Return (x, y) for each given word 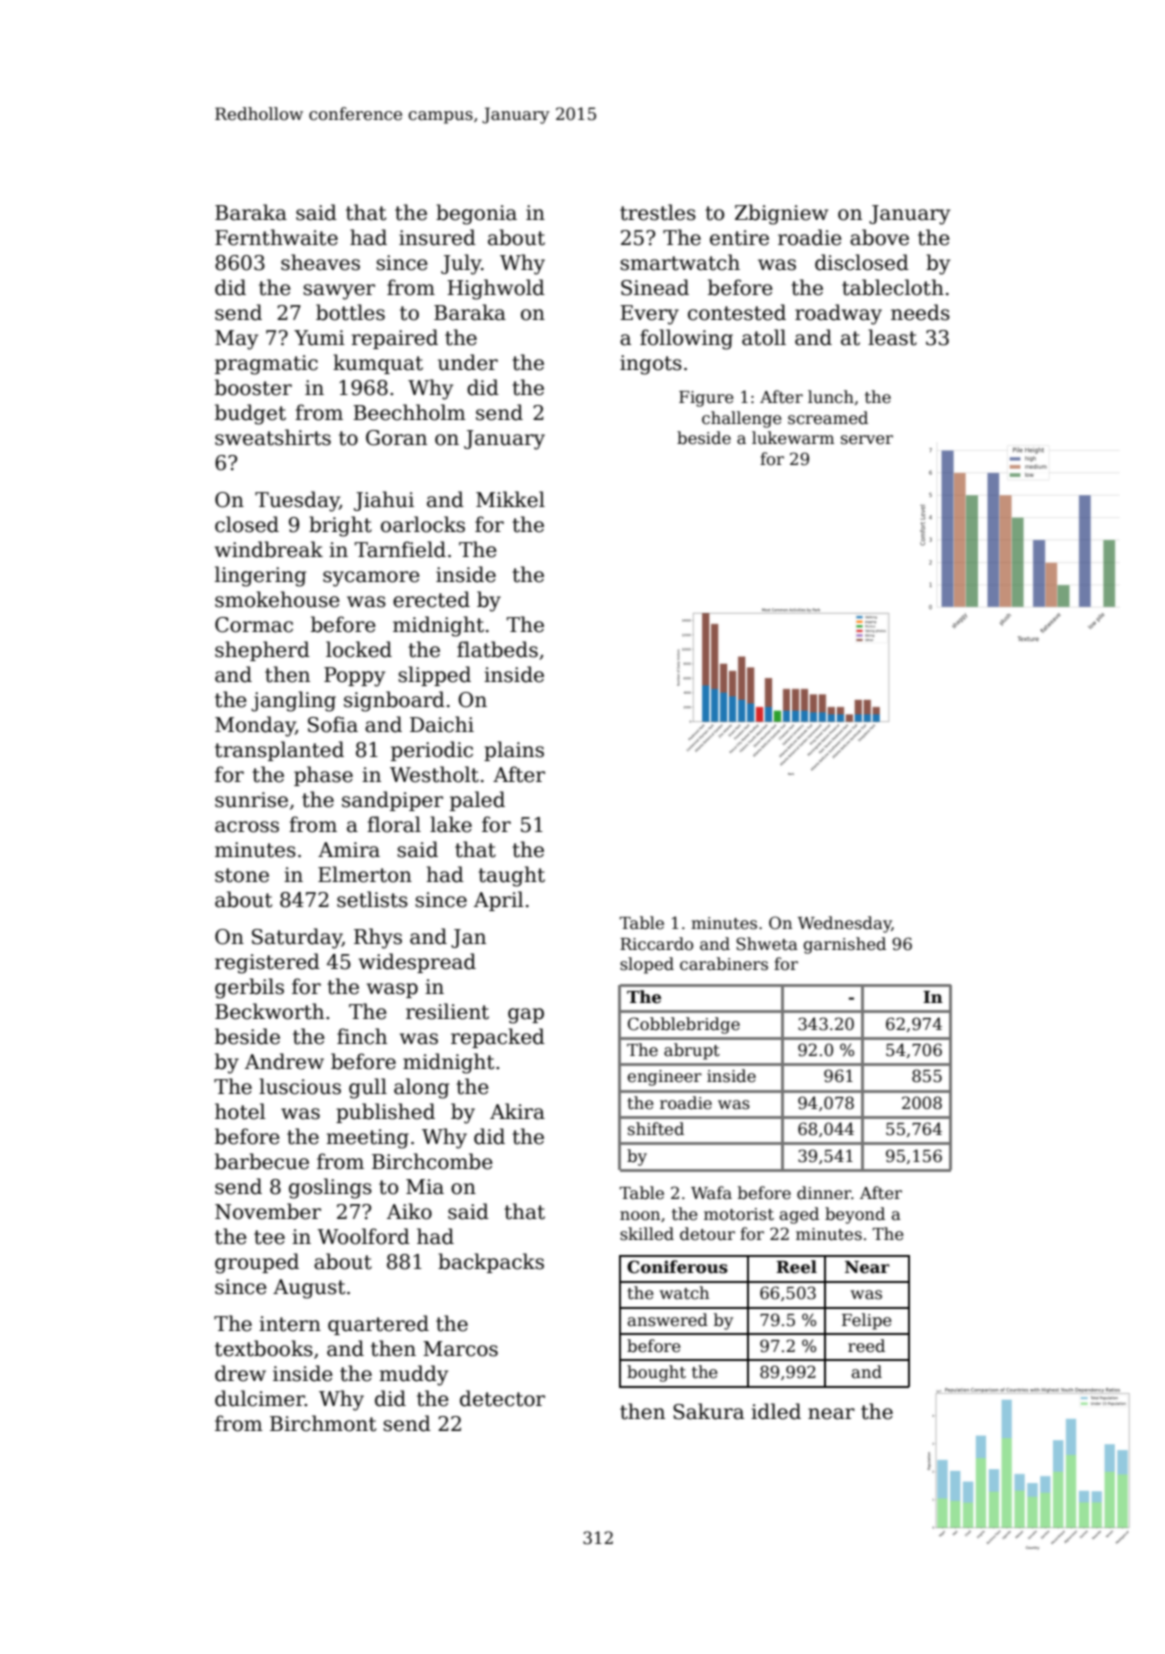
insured (437, 237)
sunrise (251, 800)
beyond (855, 1215)
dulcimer (260, 1398)
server (867, 440)
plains (514, 751)
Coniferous (677, 1267)
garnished (844, 945)
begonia (476, 214)
